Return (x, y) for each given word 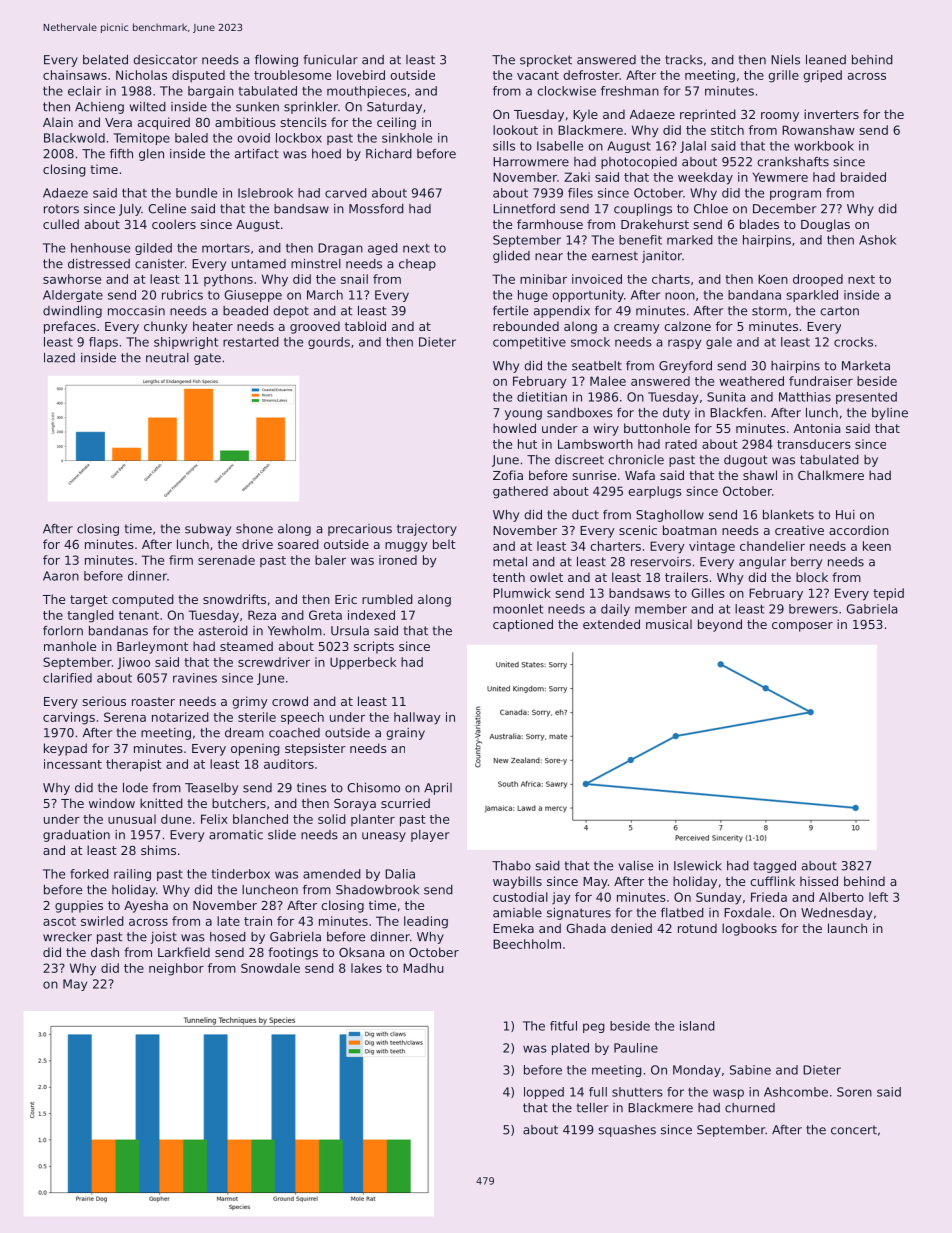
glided (511, 257)
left (878, 897)
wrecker (67, 937)
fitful (563, 1026)
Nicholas (141, 75)
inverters (831, 114)
